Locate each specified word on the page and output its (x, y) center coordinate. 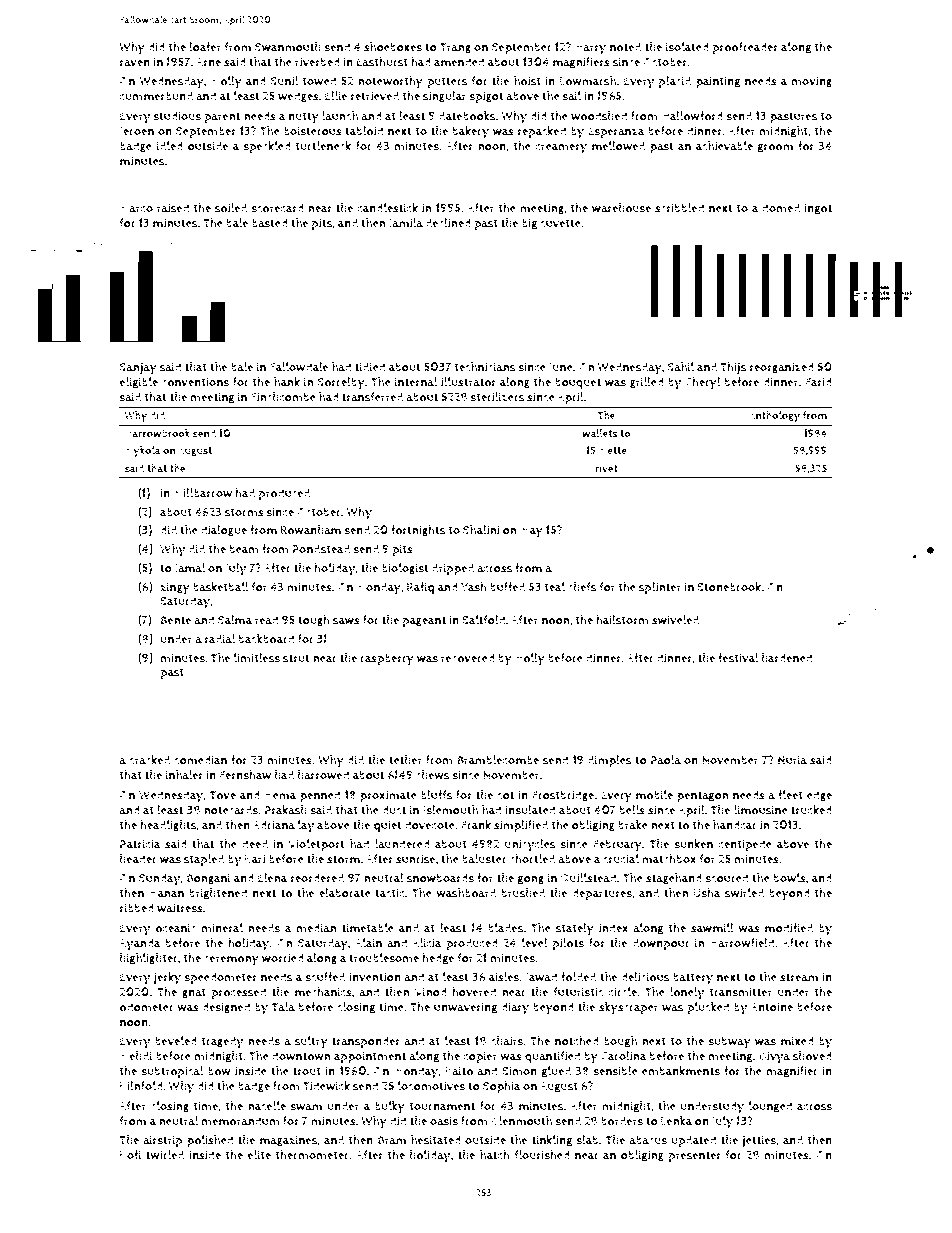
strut (296, 658)
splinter (660, 588)
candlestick (388, 208)
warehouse (621, 208)
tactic (390, 892)
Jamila (406, 223)
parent (222, 118)
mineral (222, 928)
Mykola (143, 452)
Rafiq (421, 588)
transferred (372, 397)
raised (173, 208)
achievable (724, 146)
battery (693, 978)
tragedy (223, 1042)
